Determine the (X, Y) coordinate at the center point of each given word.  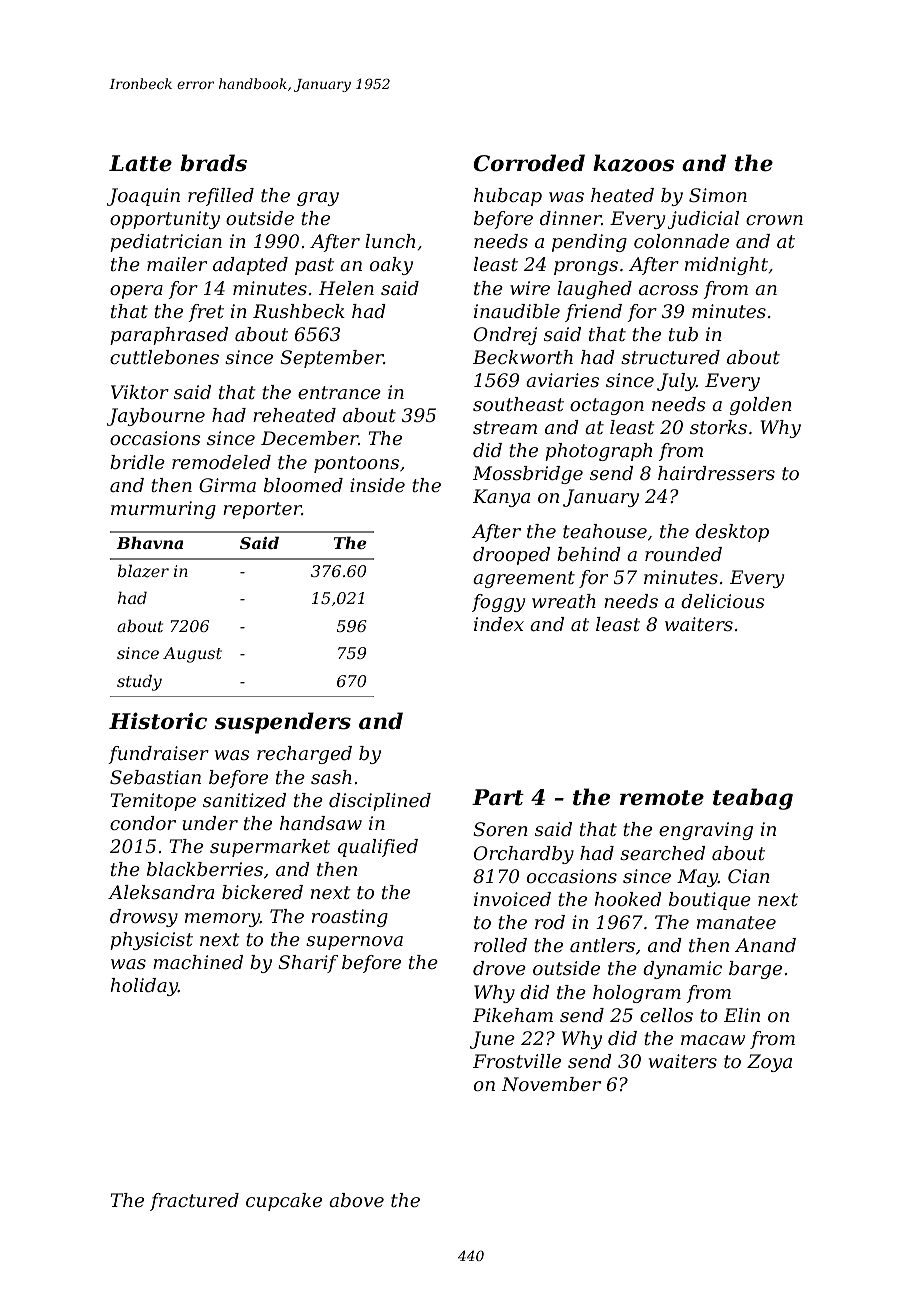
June (492, 1040)
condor (143, 823)
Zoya (769, 1063)
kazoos (633, 163)
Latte (140, 163)
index (499, 624)
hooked (628, 899)
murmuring (163, 510)
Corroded (529, 163)
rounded (683, 554)
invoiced (512, 899)
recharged (304, 755)
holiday (144, 987)
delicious (723, 601)
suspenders (283, 723)
